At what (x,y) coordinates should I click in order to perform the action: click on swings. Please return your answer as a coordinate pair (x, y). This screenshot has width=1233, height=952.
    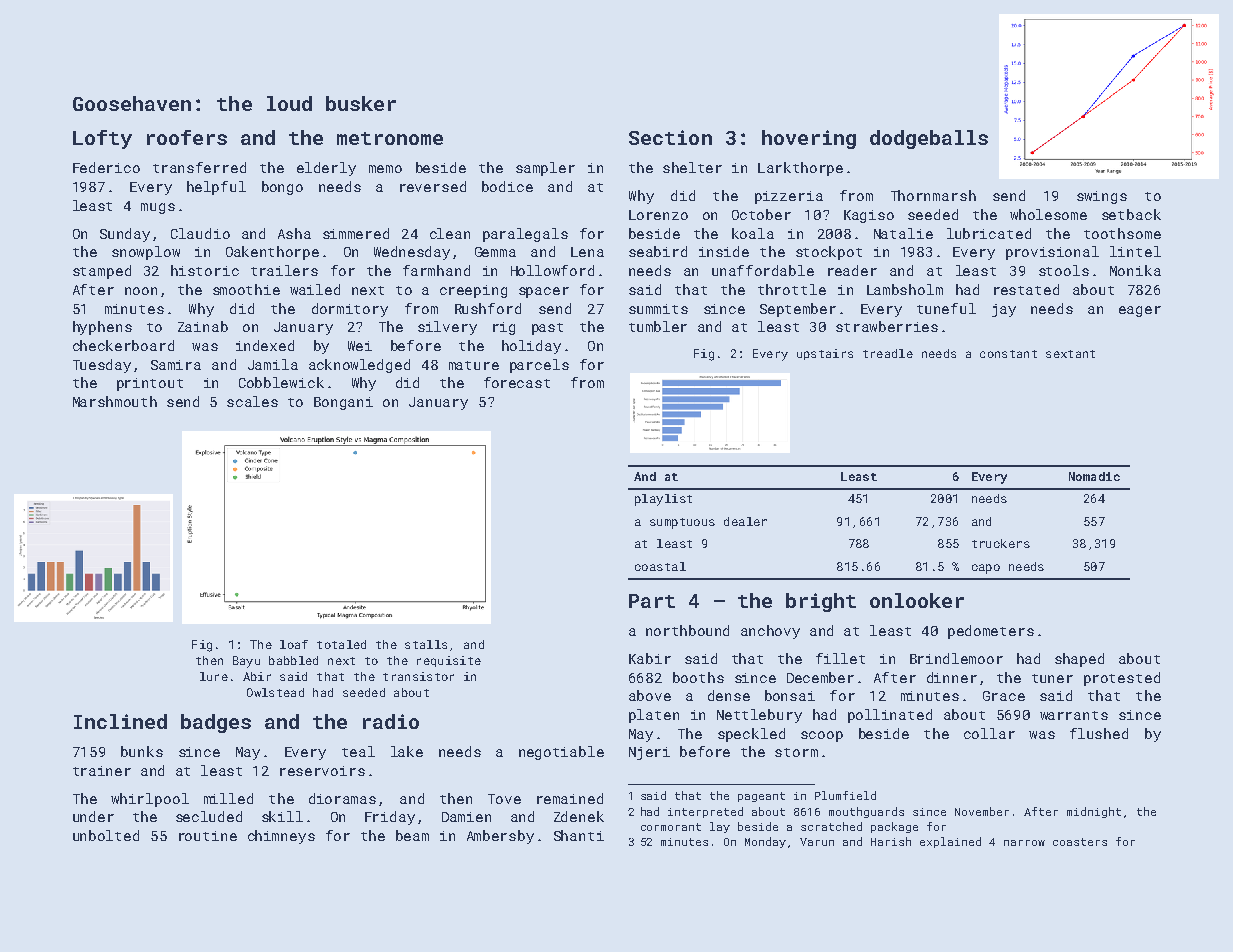
    Looking at the image, I should click on (1102, 197).
